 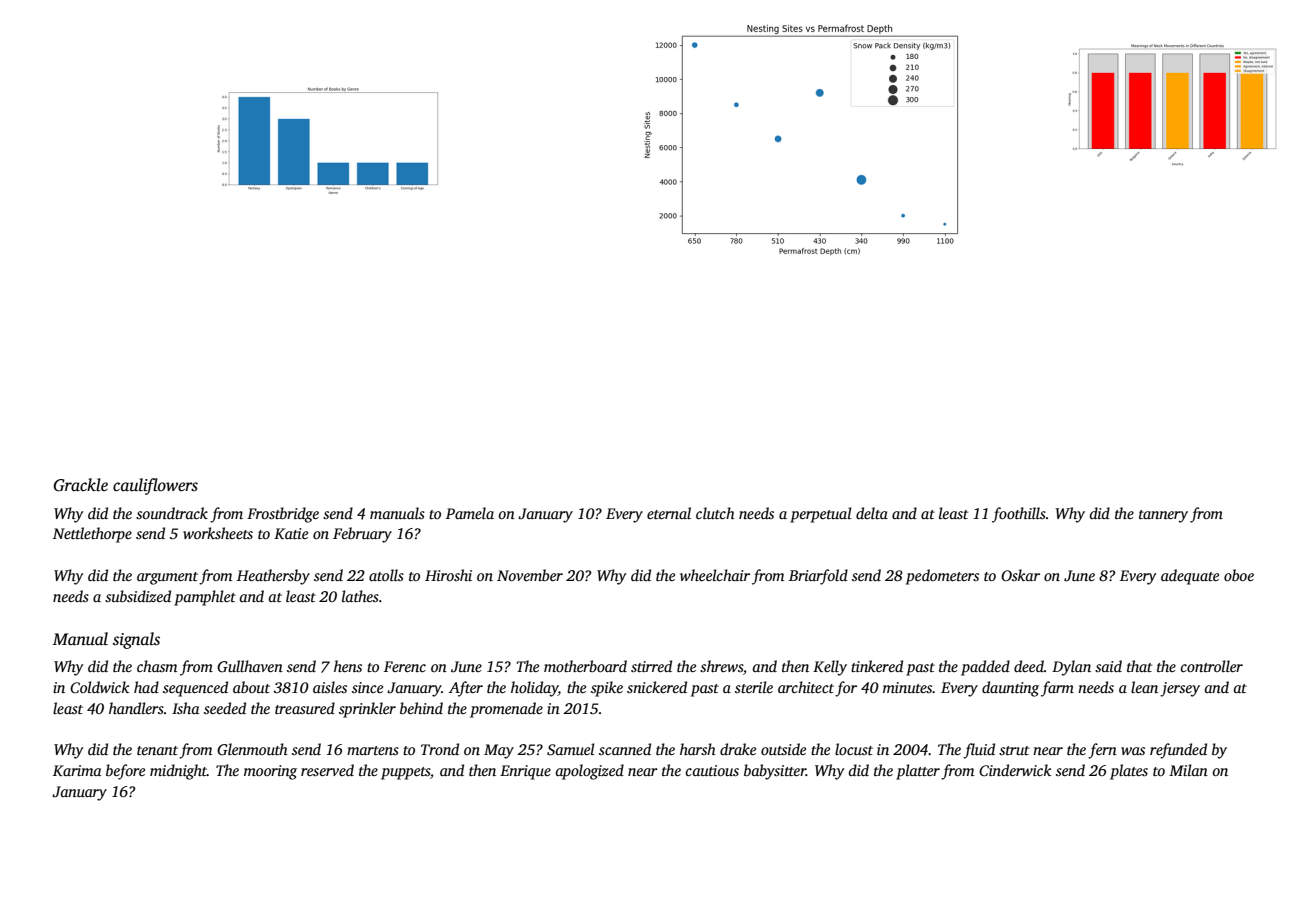 I want to click on Pamela, so click(x=470, y=513).
